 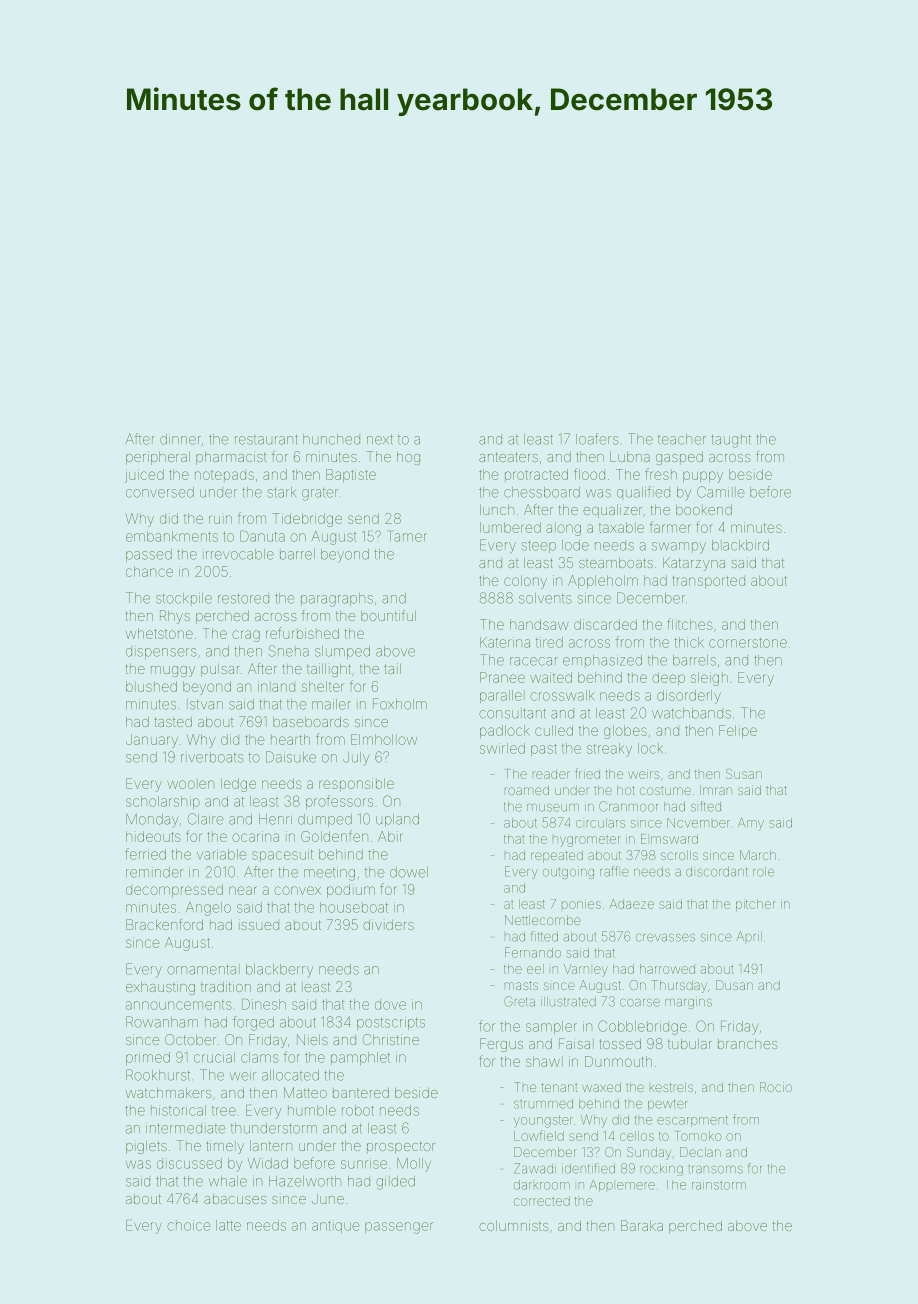 I want to click on Felipe, so click(x=738, y=731).
